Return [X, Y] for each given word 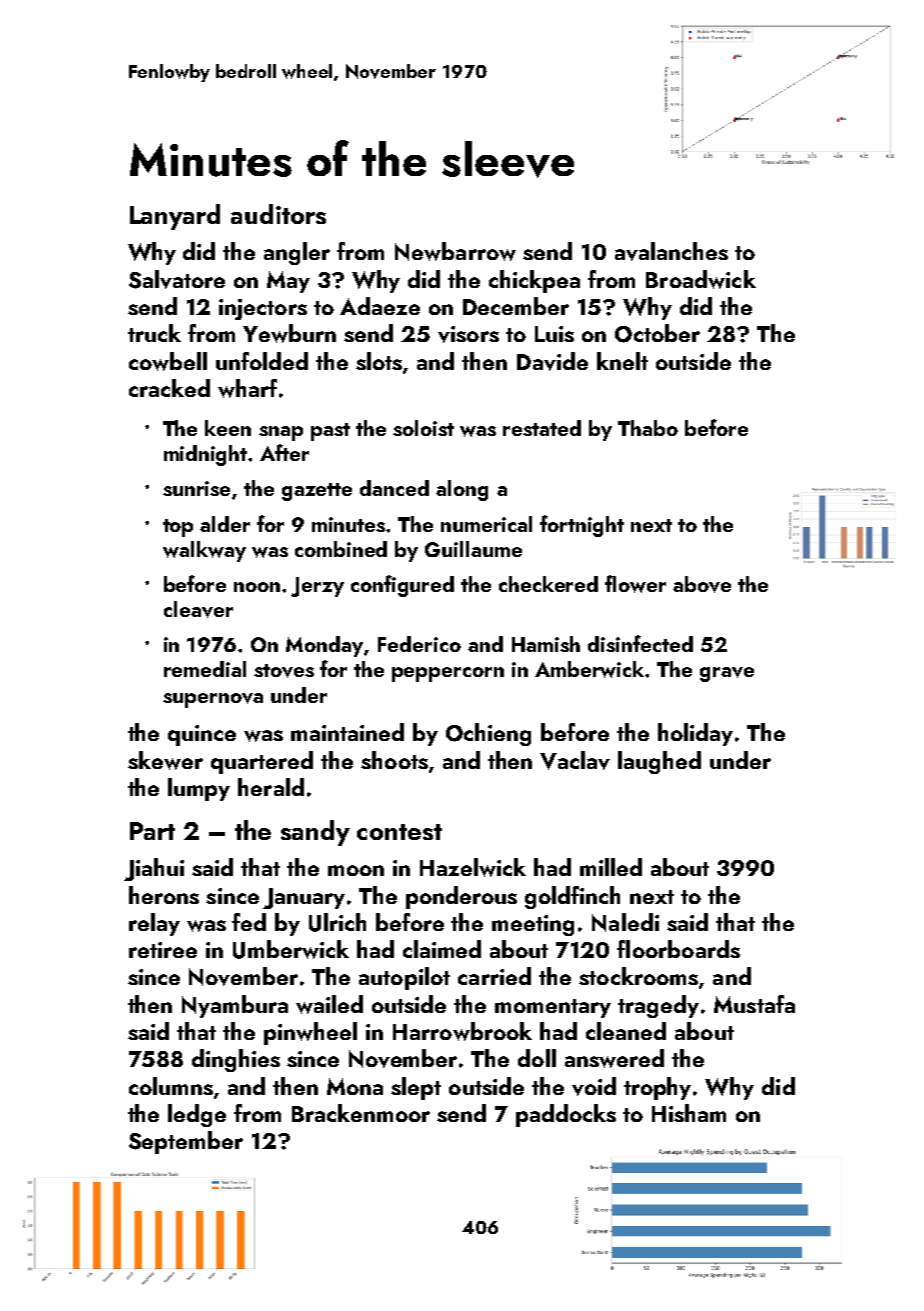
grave [727, 674]
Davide [552, 361]
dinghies [236, 1060]
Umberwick [291, 949]
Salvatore [177, 279]
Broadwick [701, 279]
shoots [394, 760]
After [284, 452]
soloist [423, 428]
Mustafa [754, 1004]
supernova [213, 700]
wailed [329, 1004]
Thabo [648, 428]
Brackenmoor [361, 1113]
